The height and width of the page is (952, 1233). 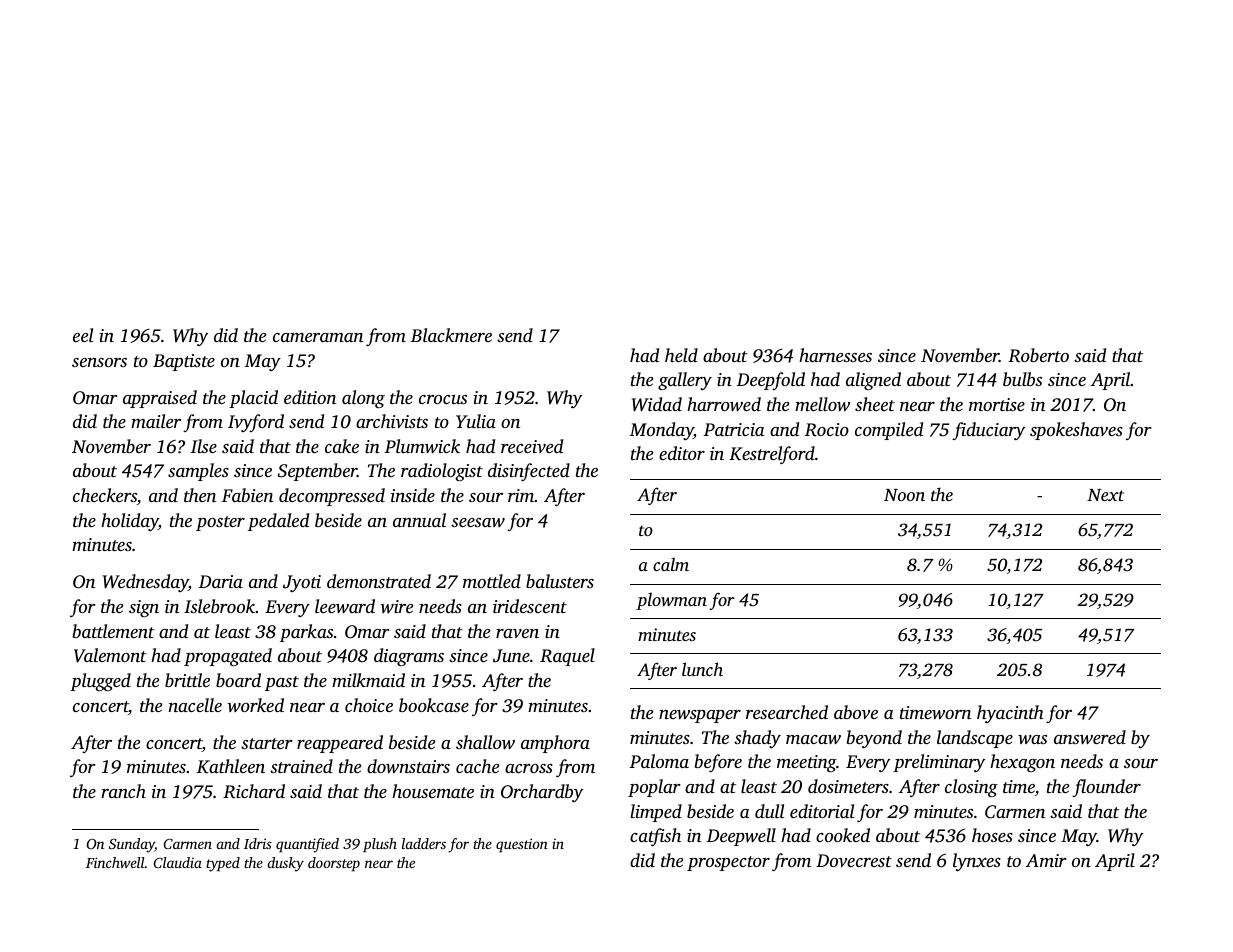 What do you see at coordinates (334, 864) in the page?
I see `doorstep` at bounding box center [334, 864].
